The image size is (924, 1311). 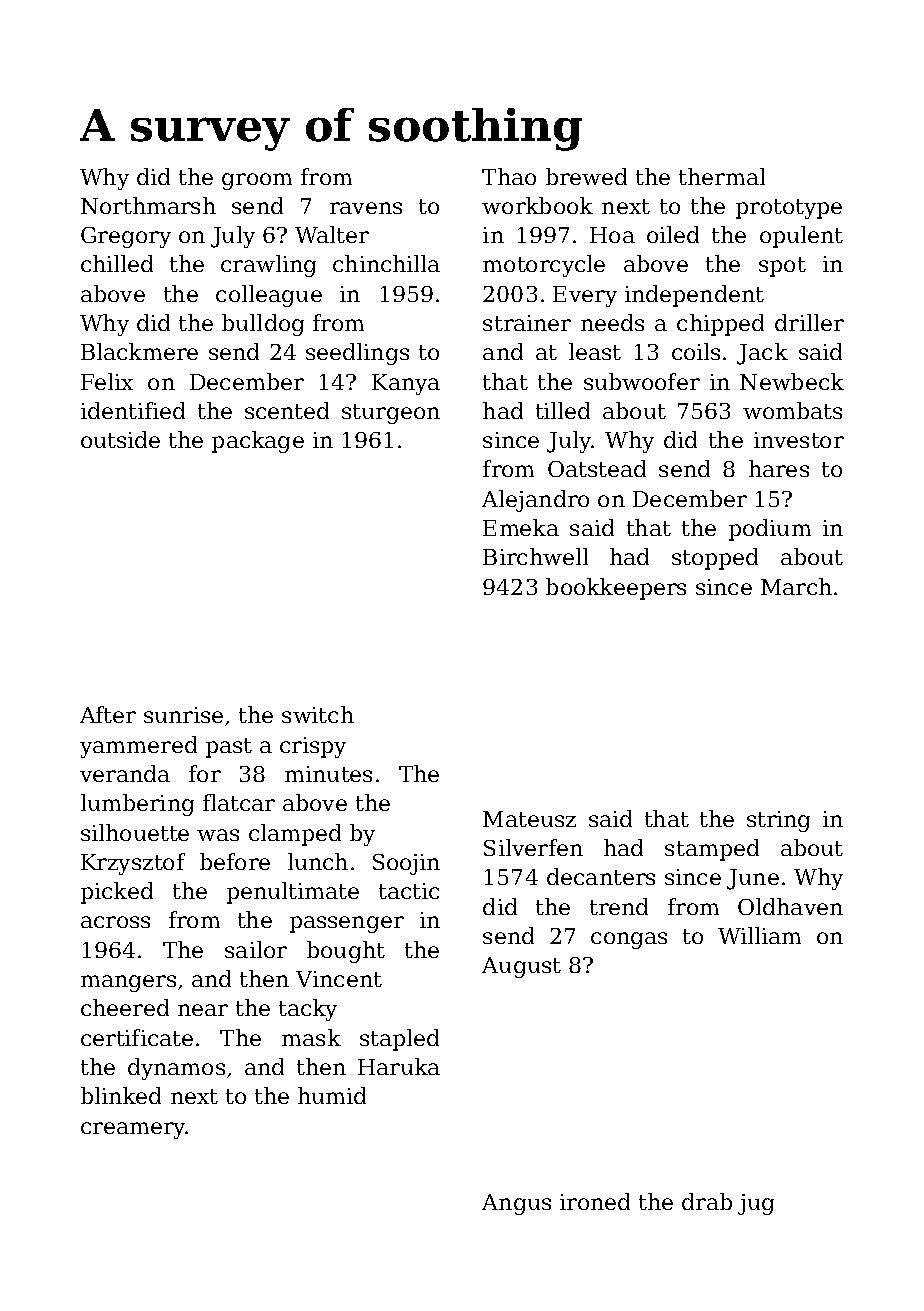 I want to click on past, so click(x=229, y=748).
